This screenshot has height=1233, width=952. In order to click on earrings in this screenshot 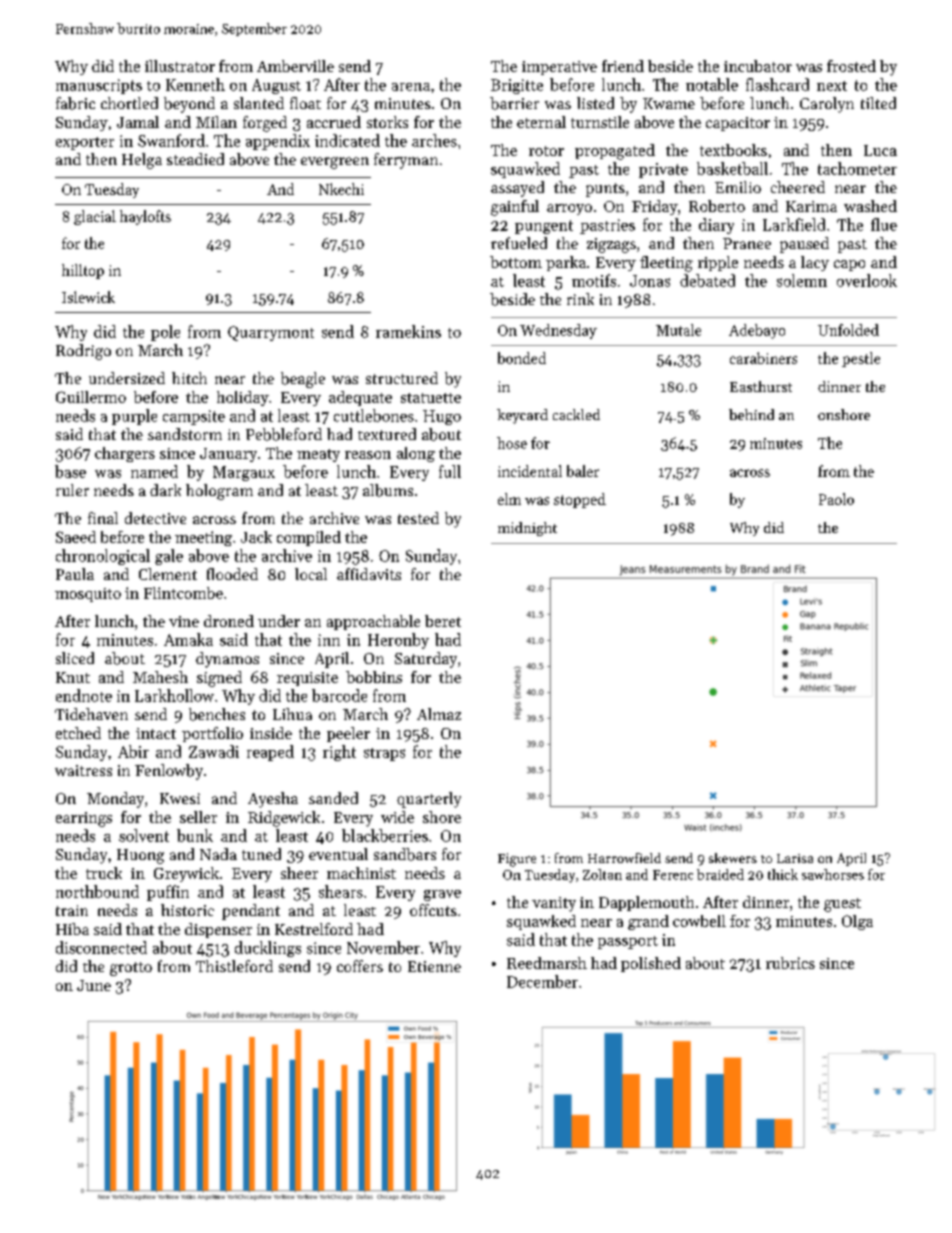, I will do `click(84, 819)`.
